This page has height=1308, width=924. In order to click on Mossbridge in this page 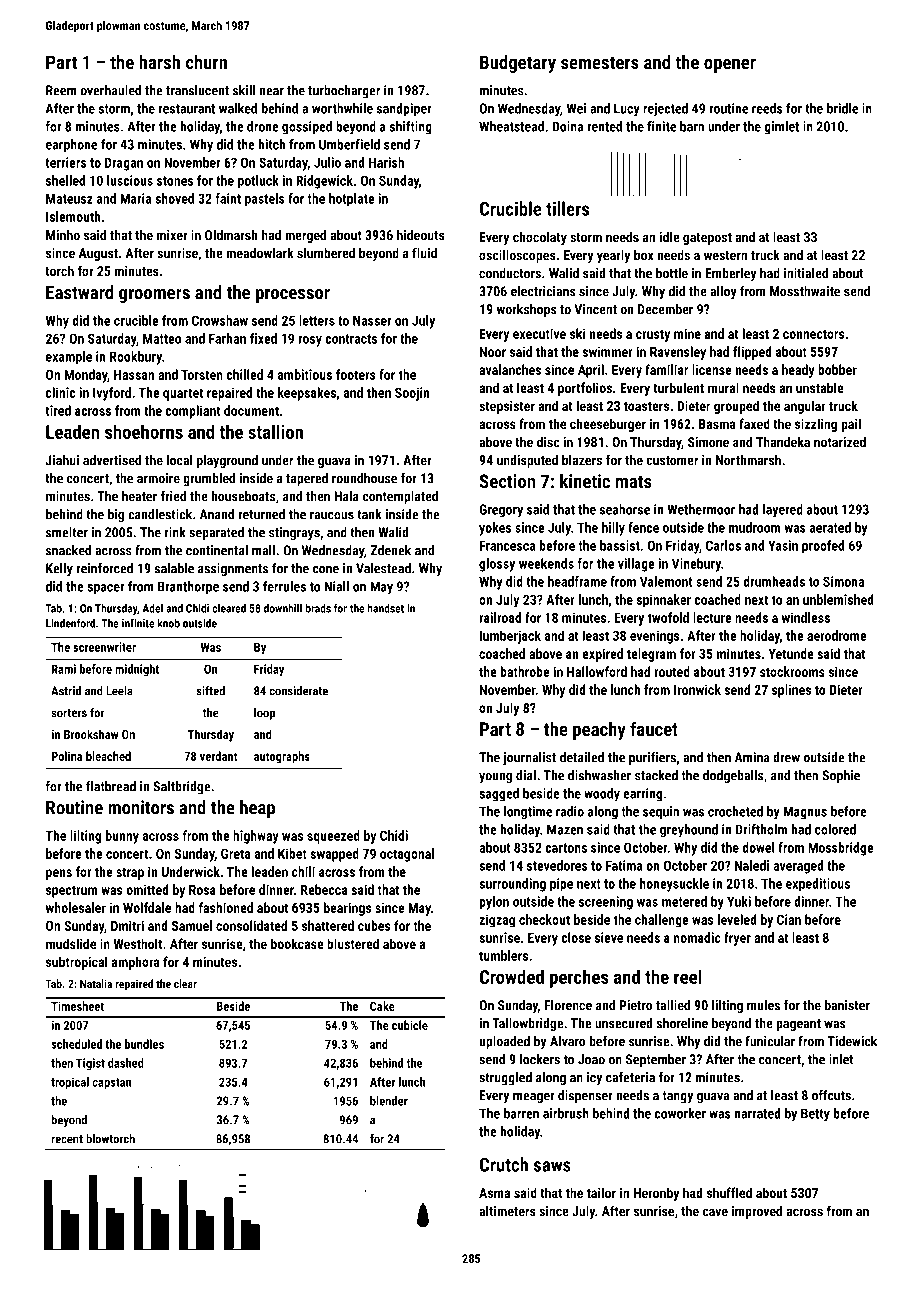, I will do `click(841, 849)`.
